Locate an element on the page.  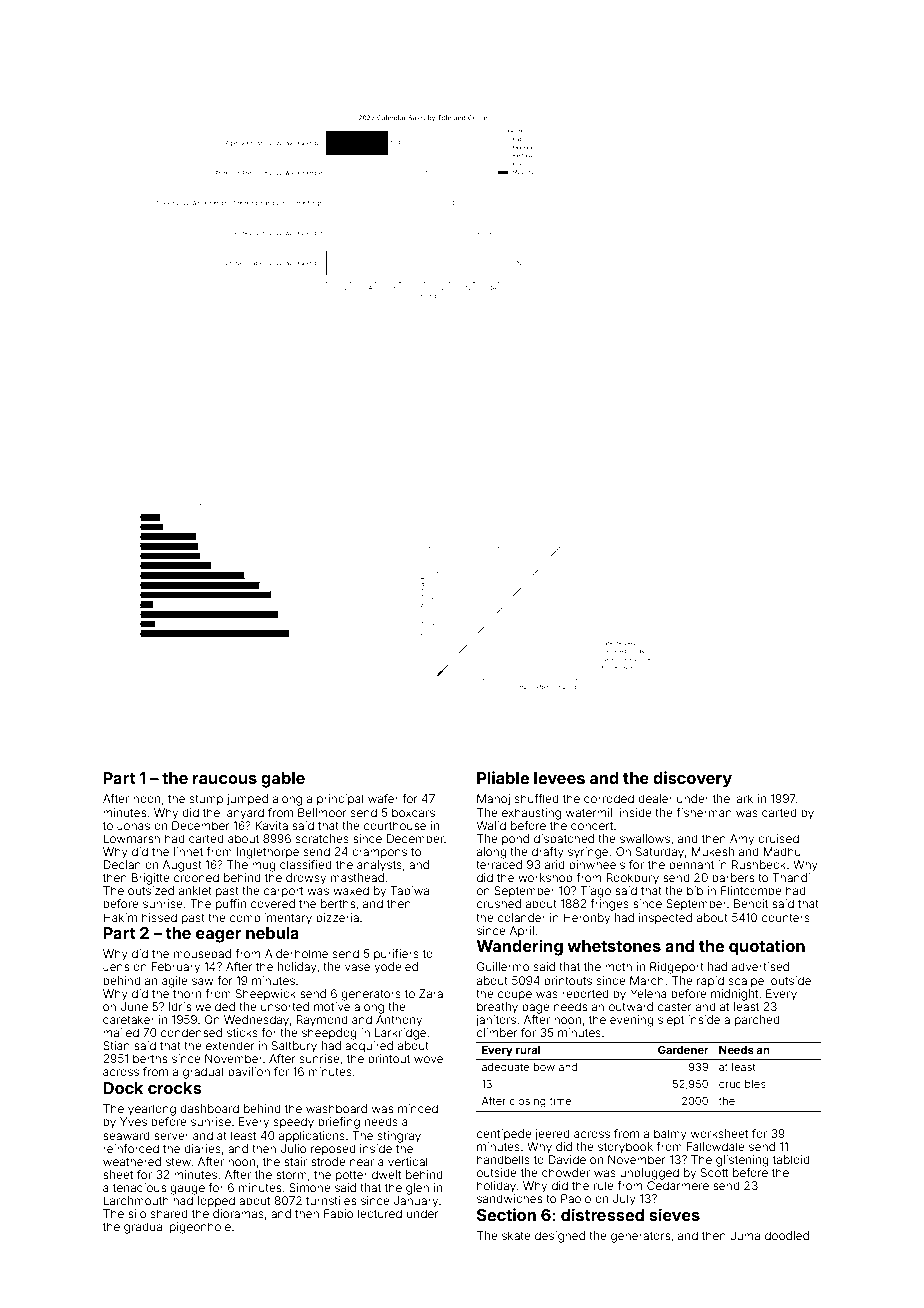
Pliable is located at coordinates (503, 777).
